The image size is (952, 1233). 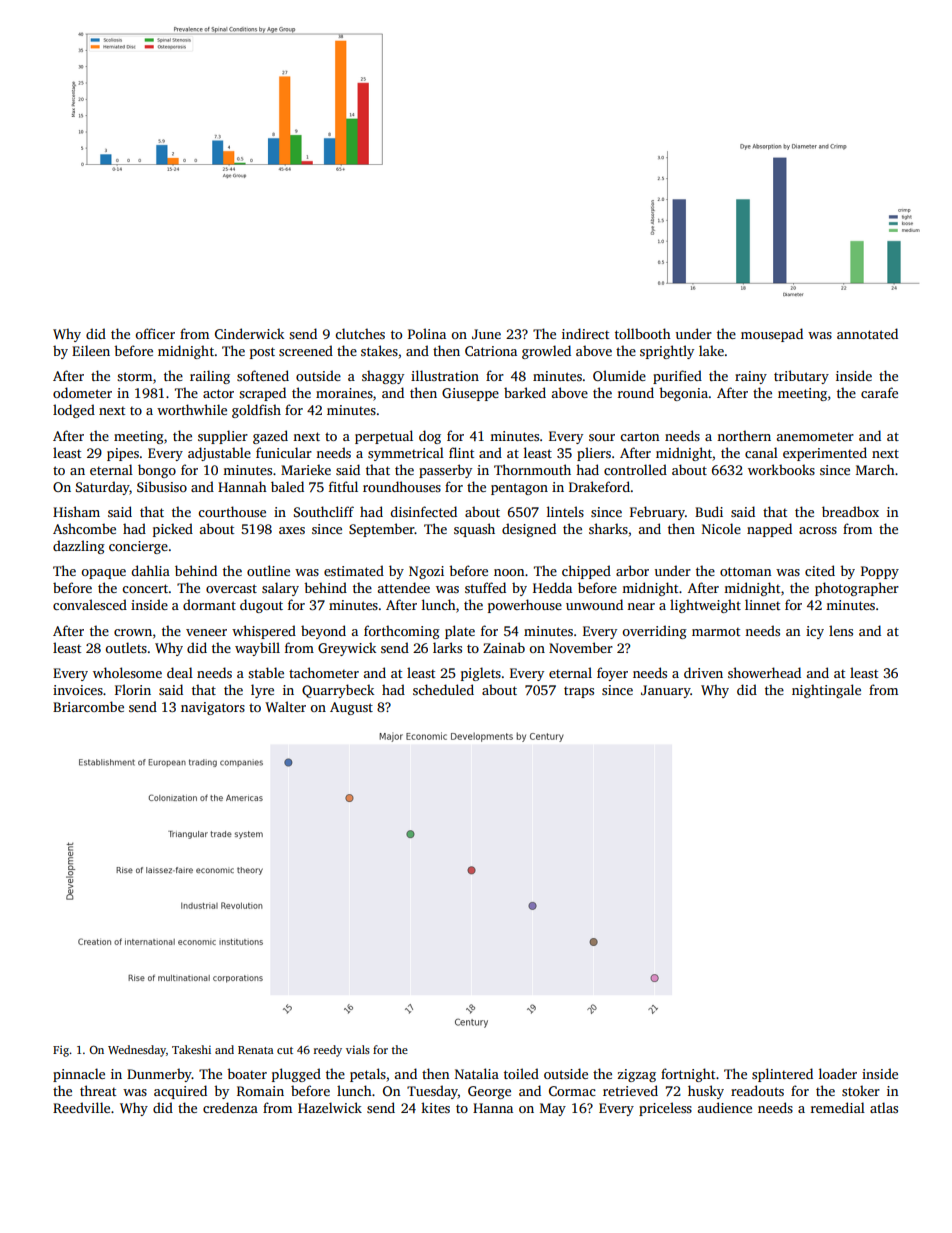 I want to click on cut, so click(x=285, y=1050).
